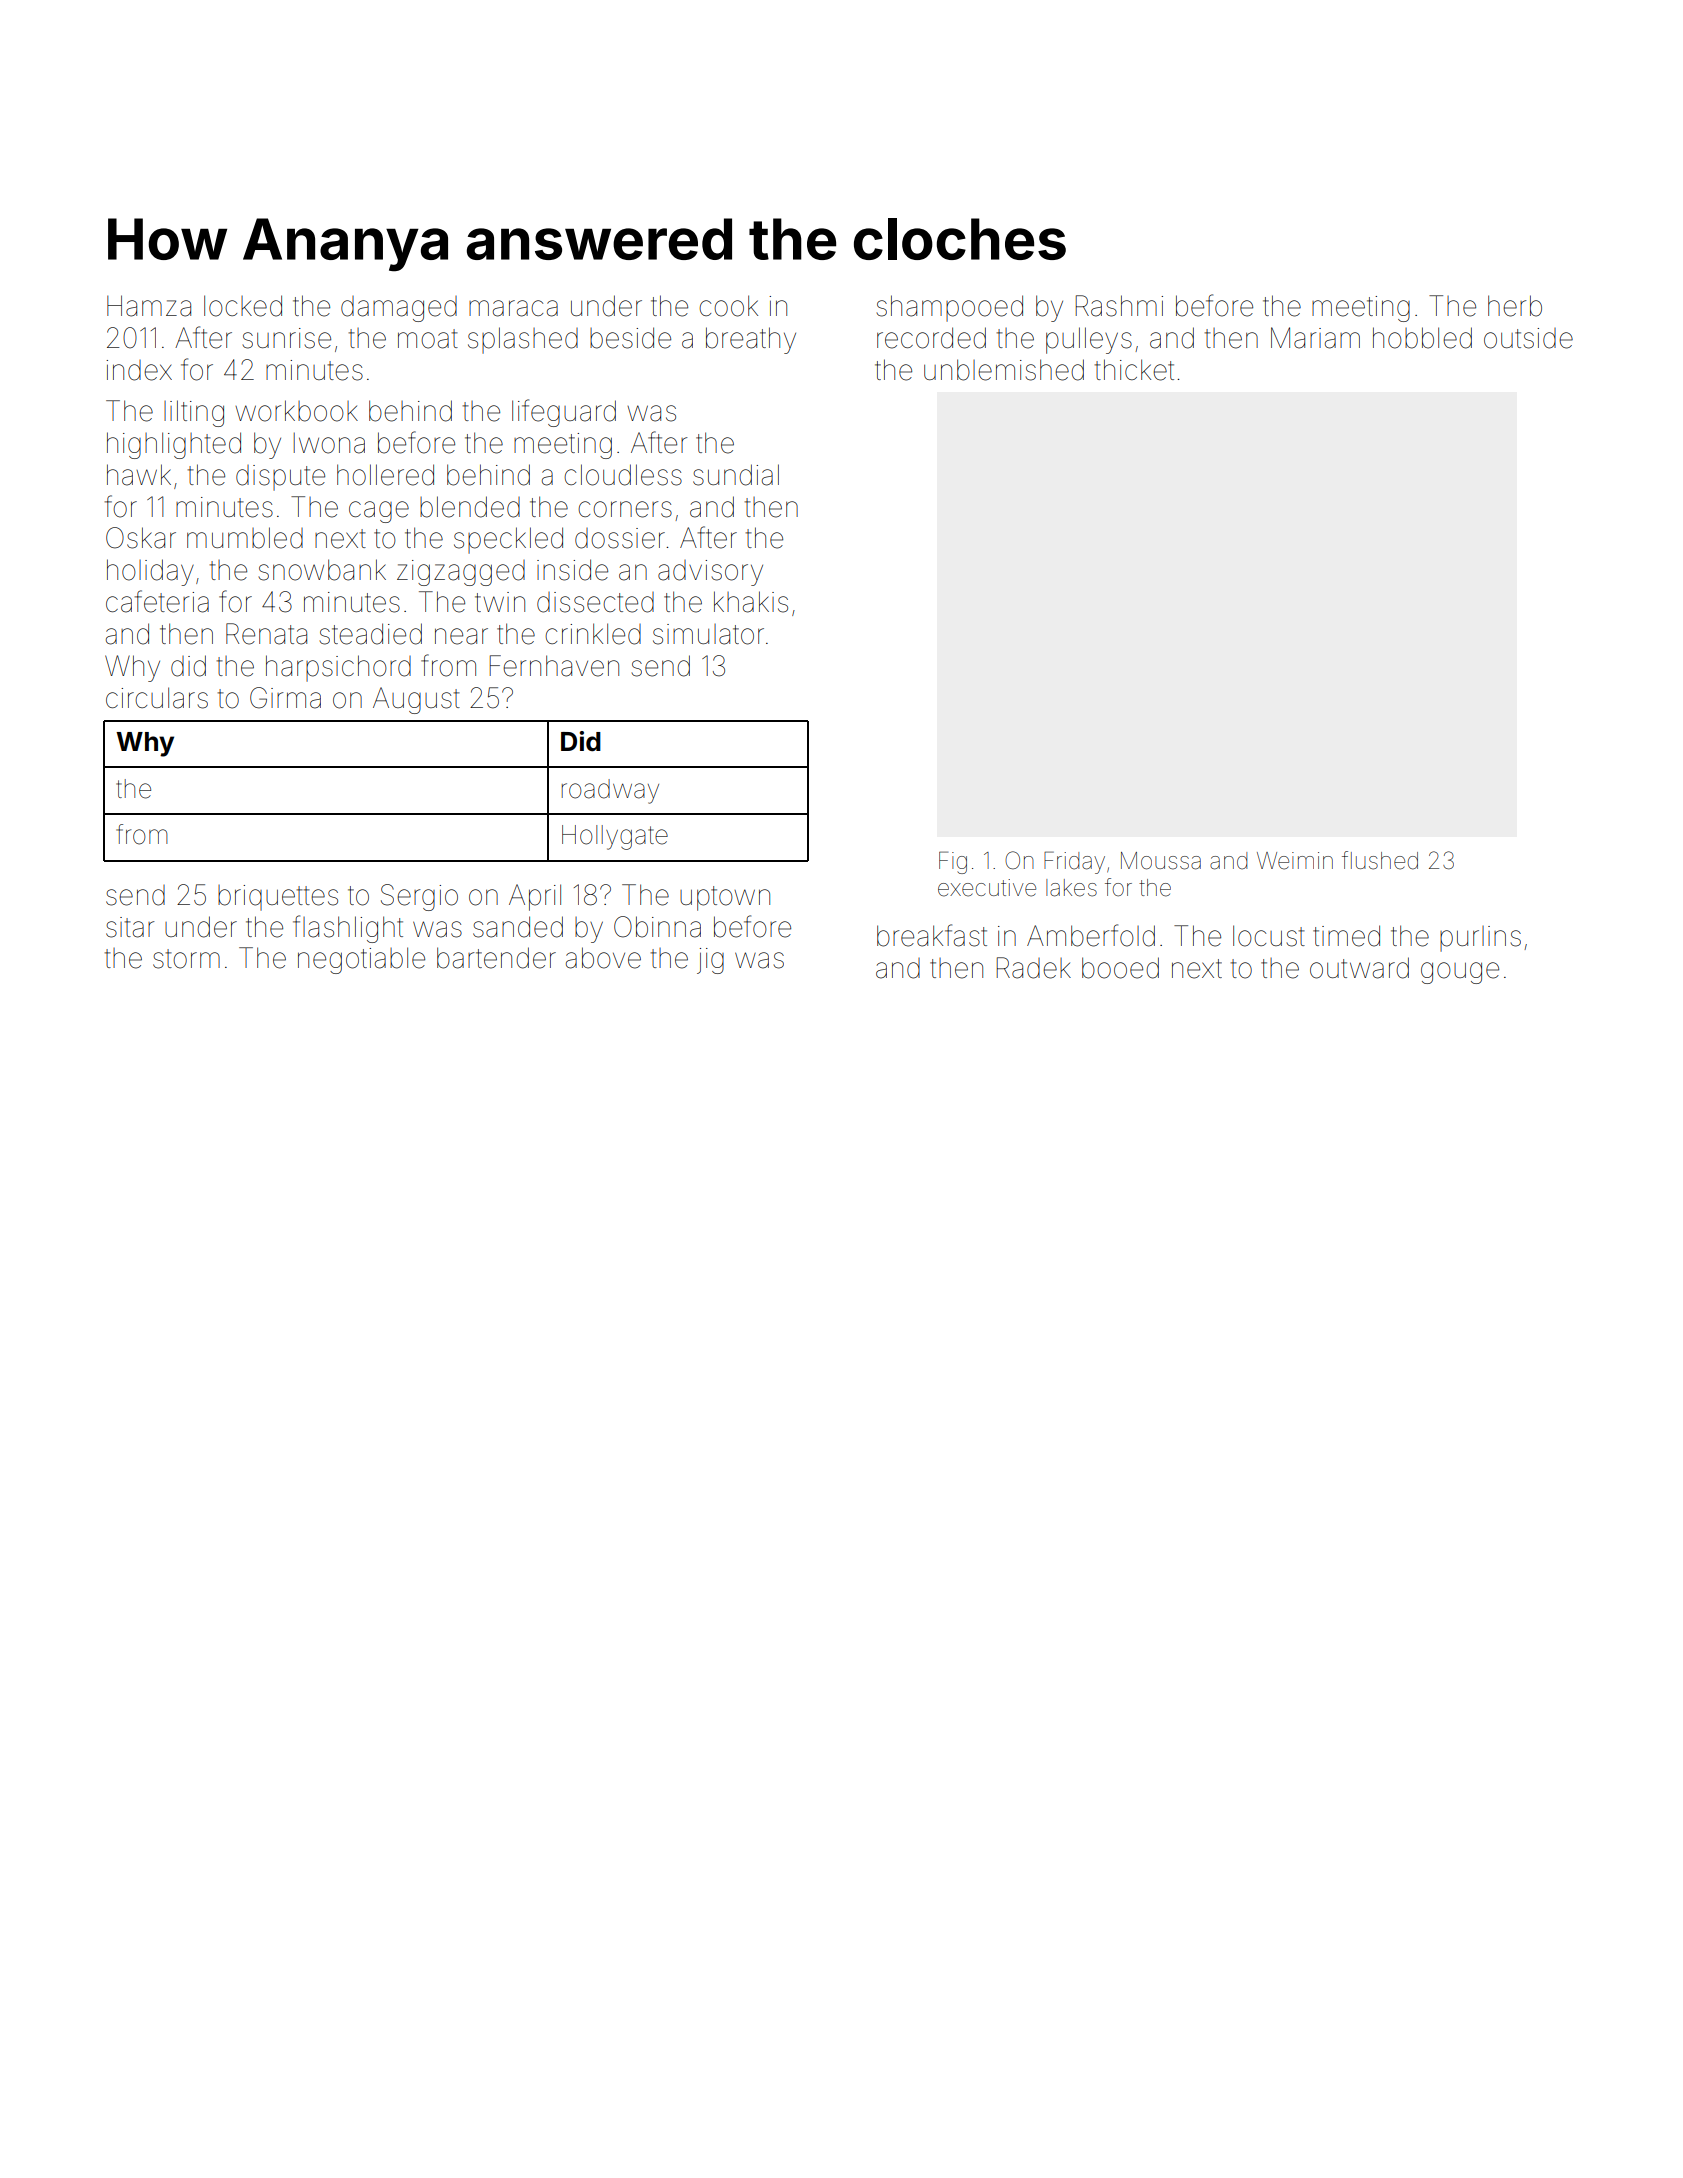 This screenshot has height=2178, width=1683. Describe the element at coordinates (931, 338) in the screenshot. I see `recorded` at that location.
